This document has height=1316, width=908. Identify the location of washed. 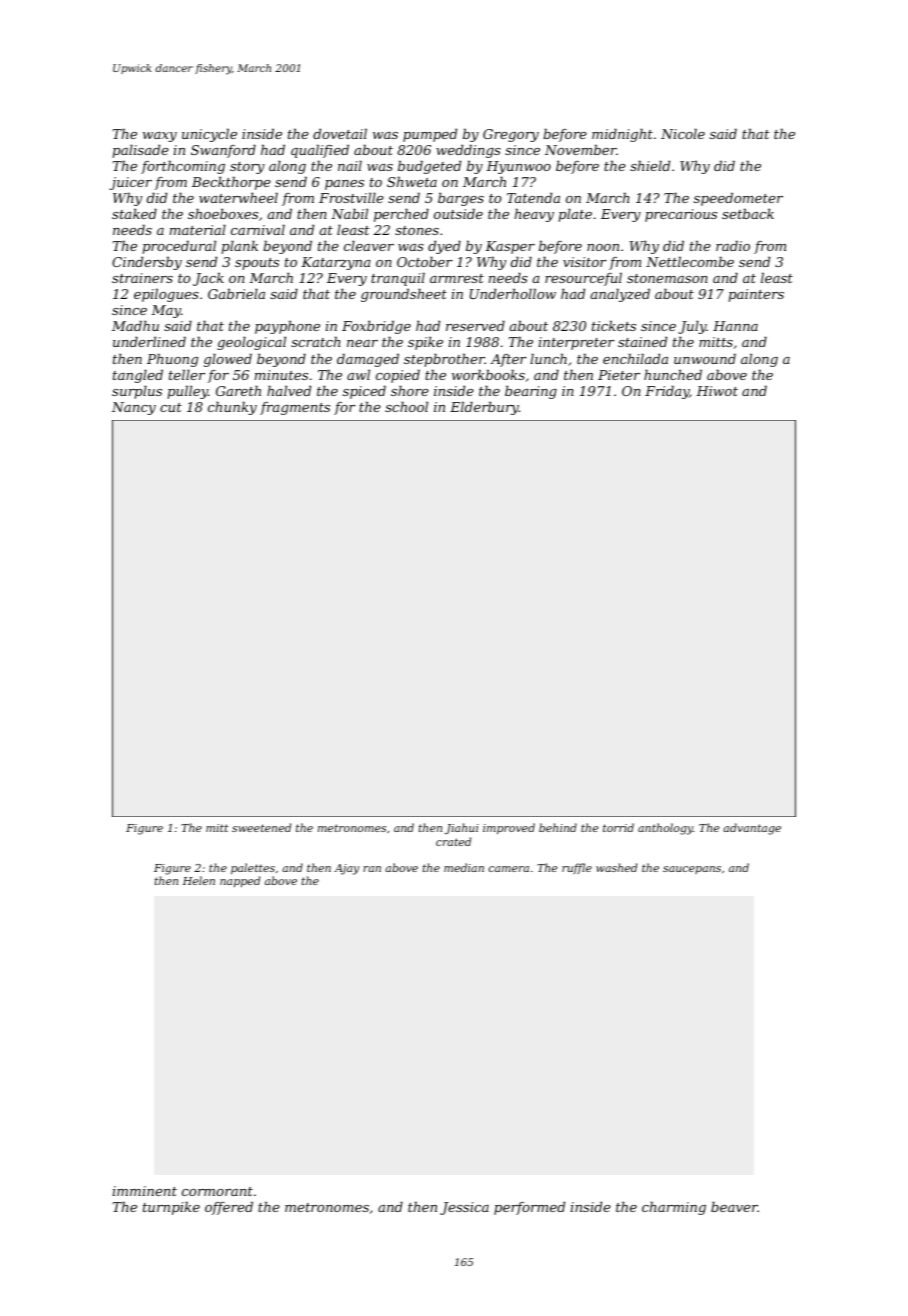
(616, 867).
